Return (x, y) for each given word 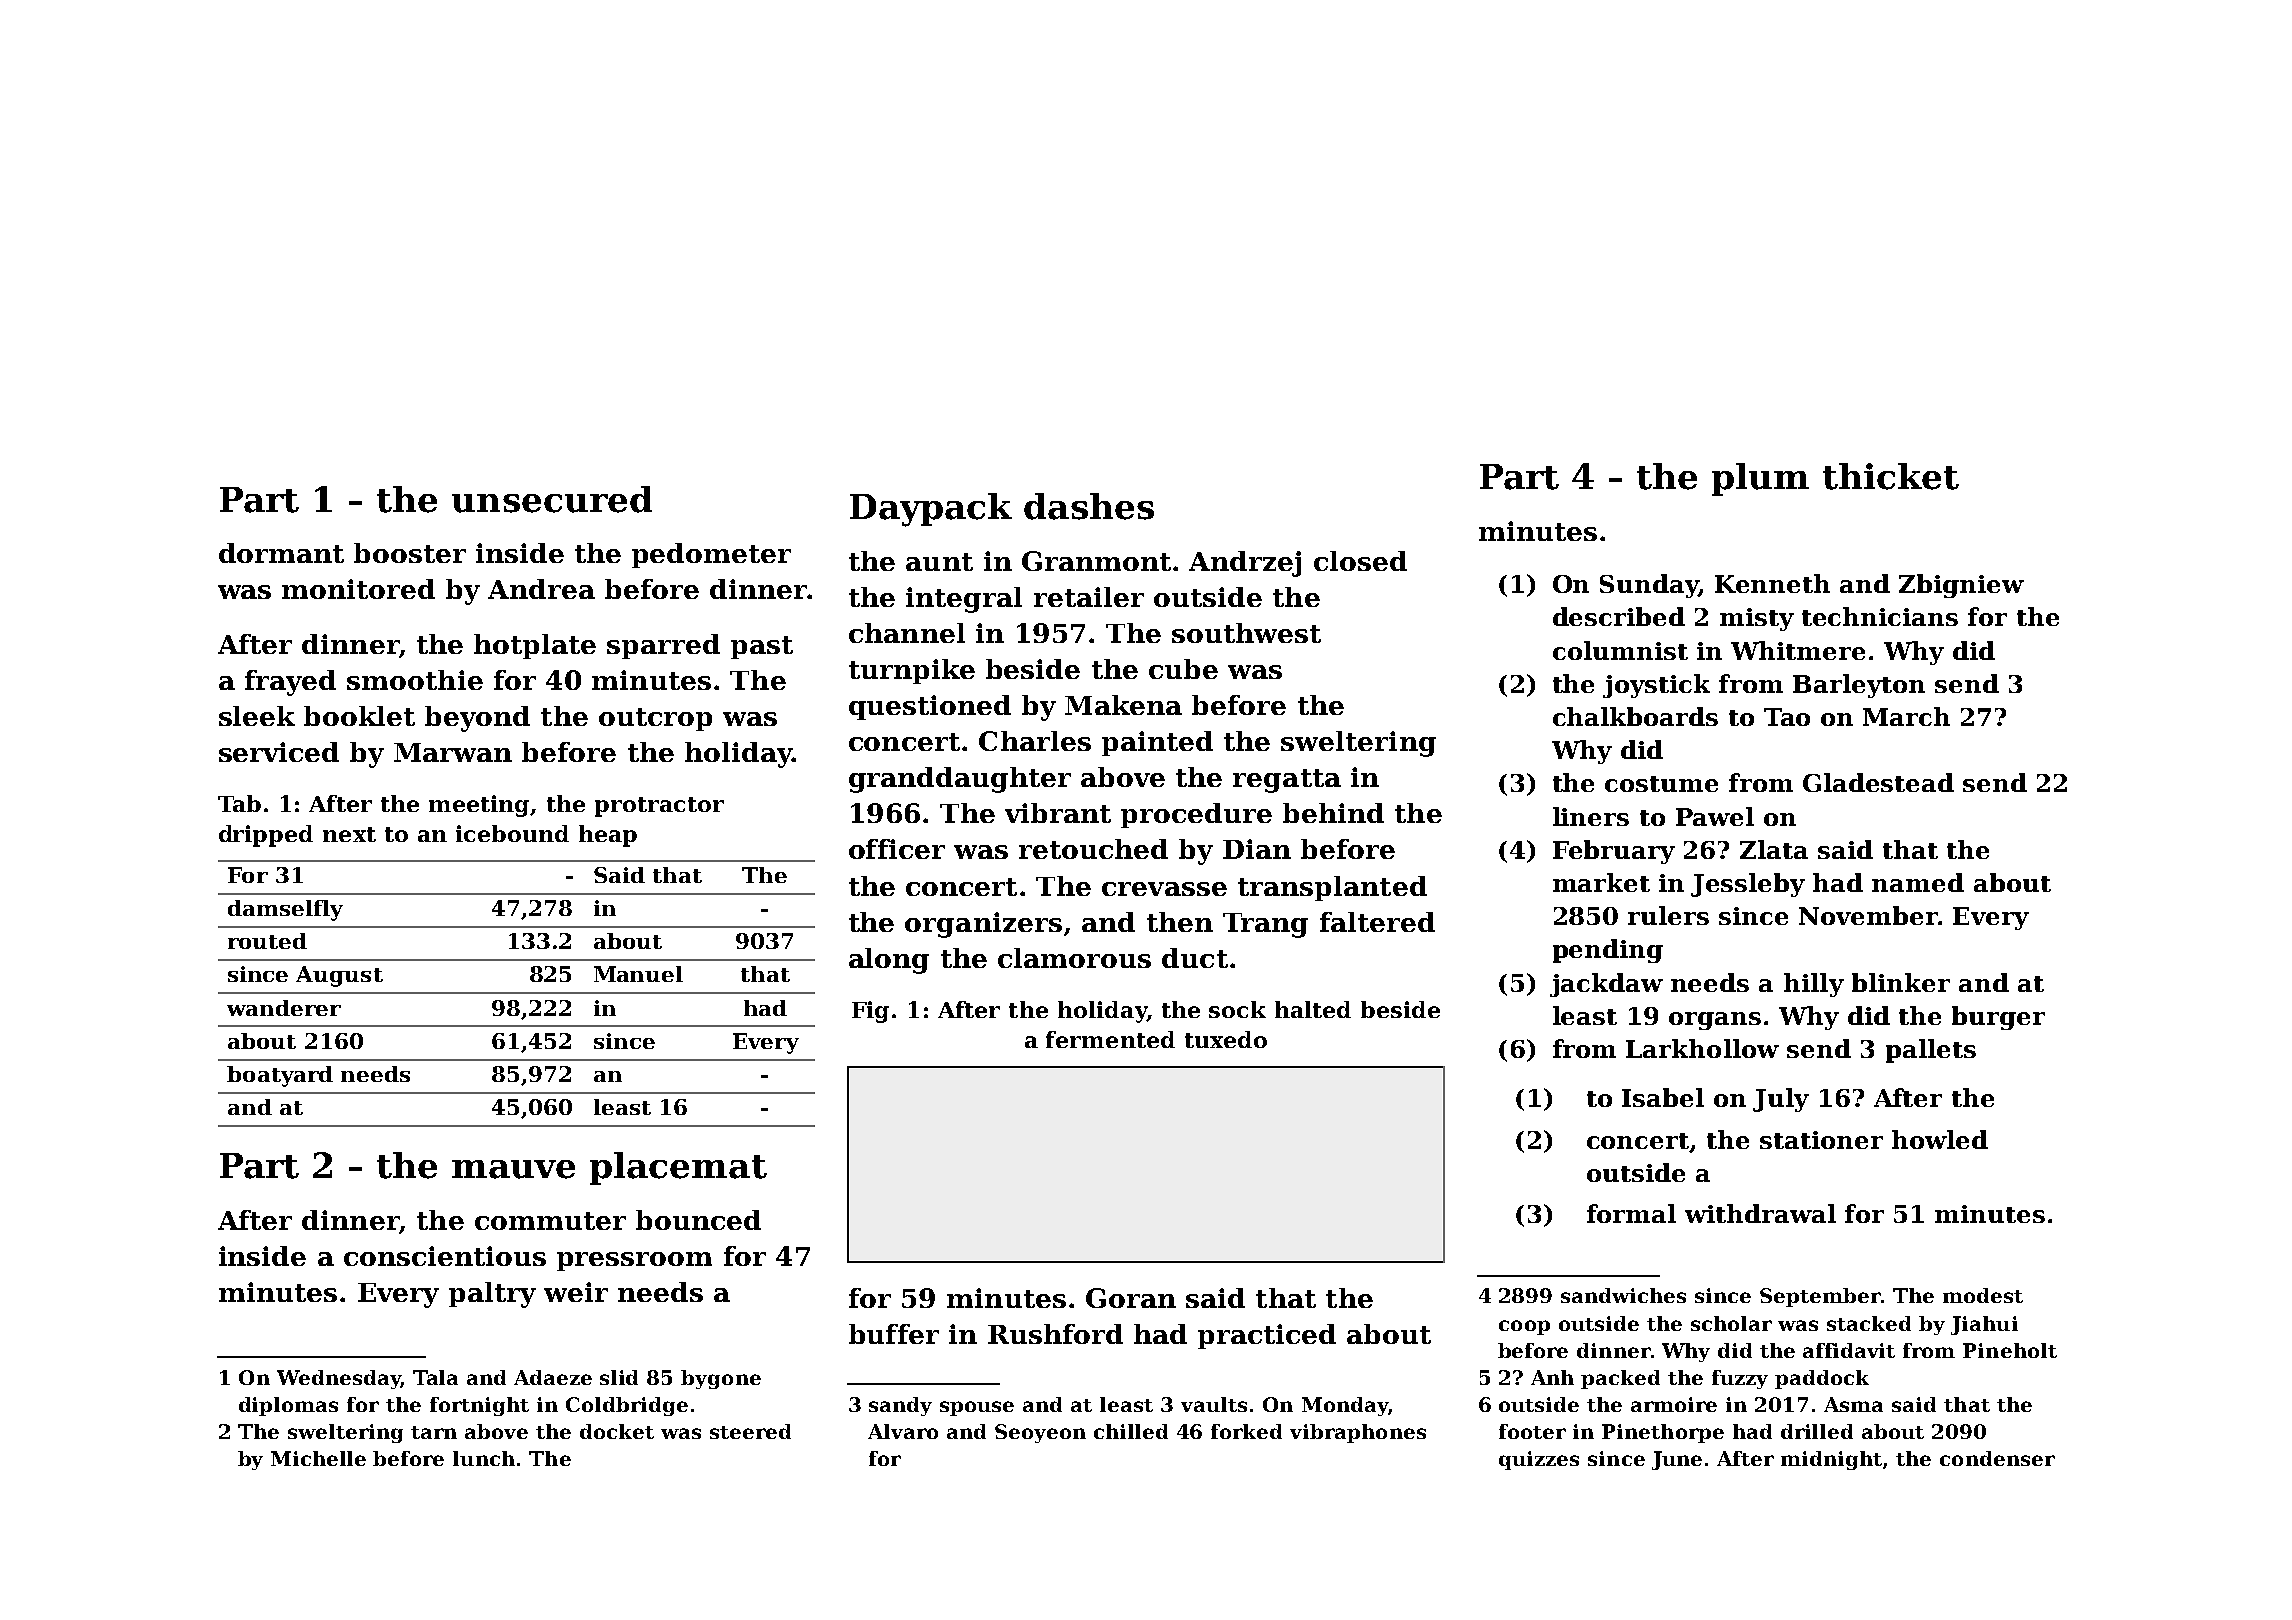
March (1906, 716)
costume (1661, 784)
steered (750, 1431)
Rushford (1055, 1334)
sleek (257, 716)
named (1918, 882)
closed (1360, 561)
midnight (1831, 1460)
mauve (513, 1169)
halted (1313, 1009)
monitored (358, 589)
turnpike (912, 671)
